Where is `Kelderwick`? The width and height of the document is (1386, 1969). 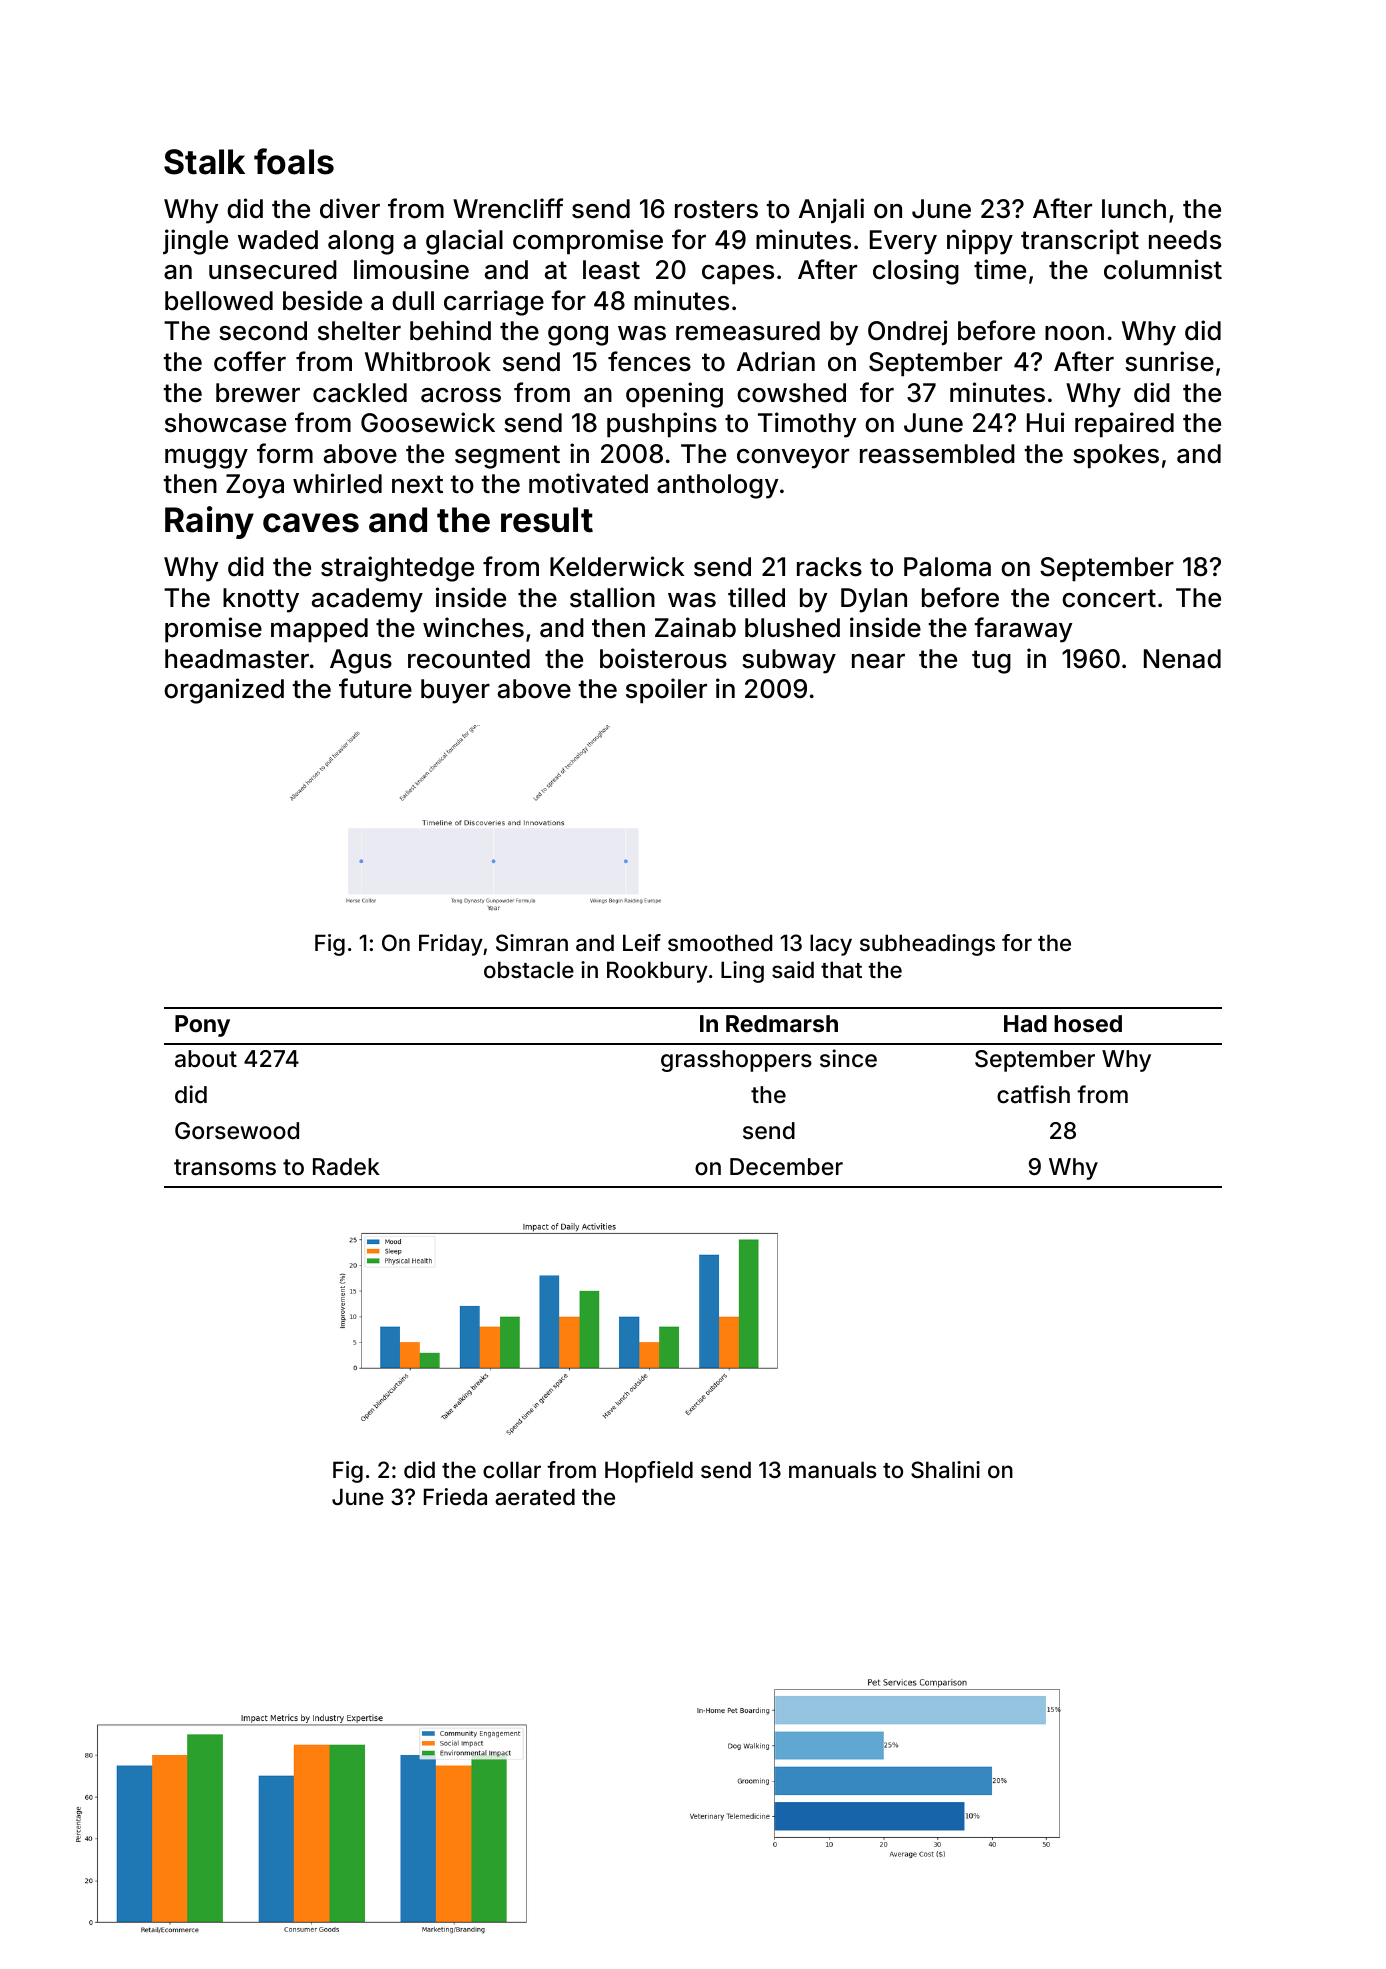
Kelderwick is located at coordinates (617, 566).
